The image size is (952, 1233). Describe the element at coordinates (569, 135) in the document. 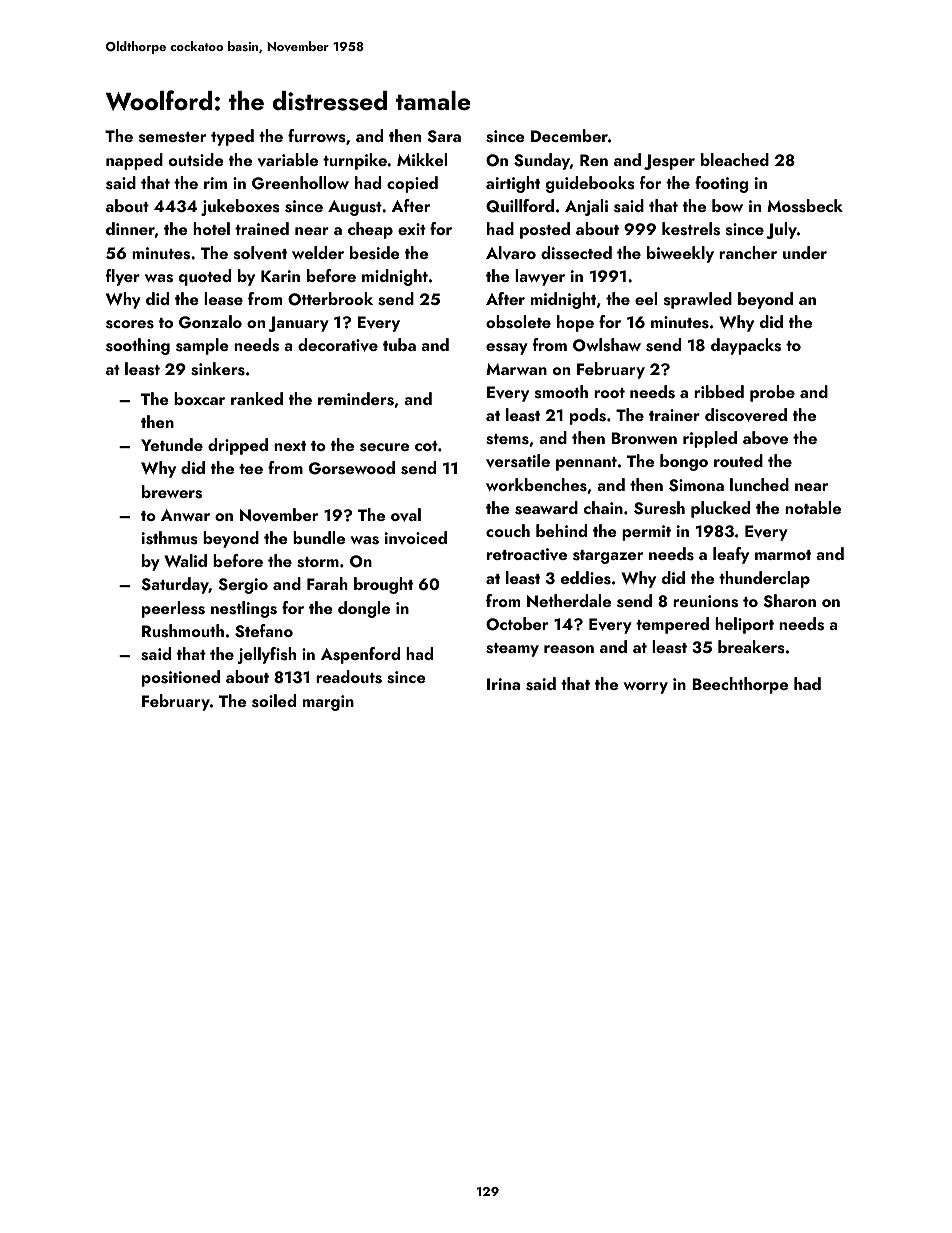

I see `December` at that location.
